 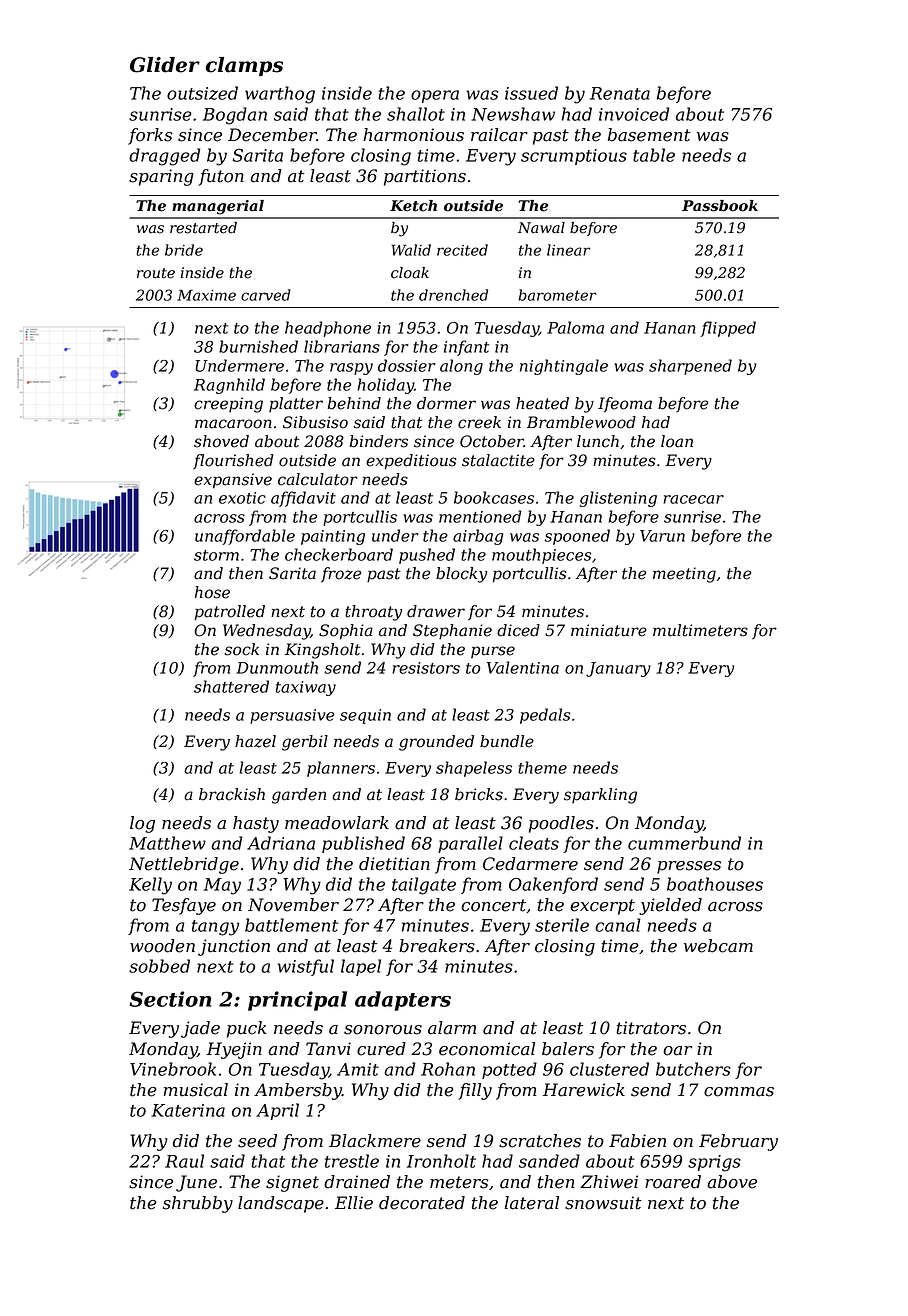 What do you see at coordinates (603, 1203) in the screenshot?
I see `snowsuit` at bounding box center [603, 1203].
